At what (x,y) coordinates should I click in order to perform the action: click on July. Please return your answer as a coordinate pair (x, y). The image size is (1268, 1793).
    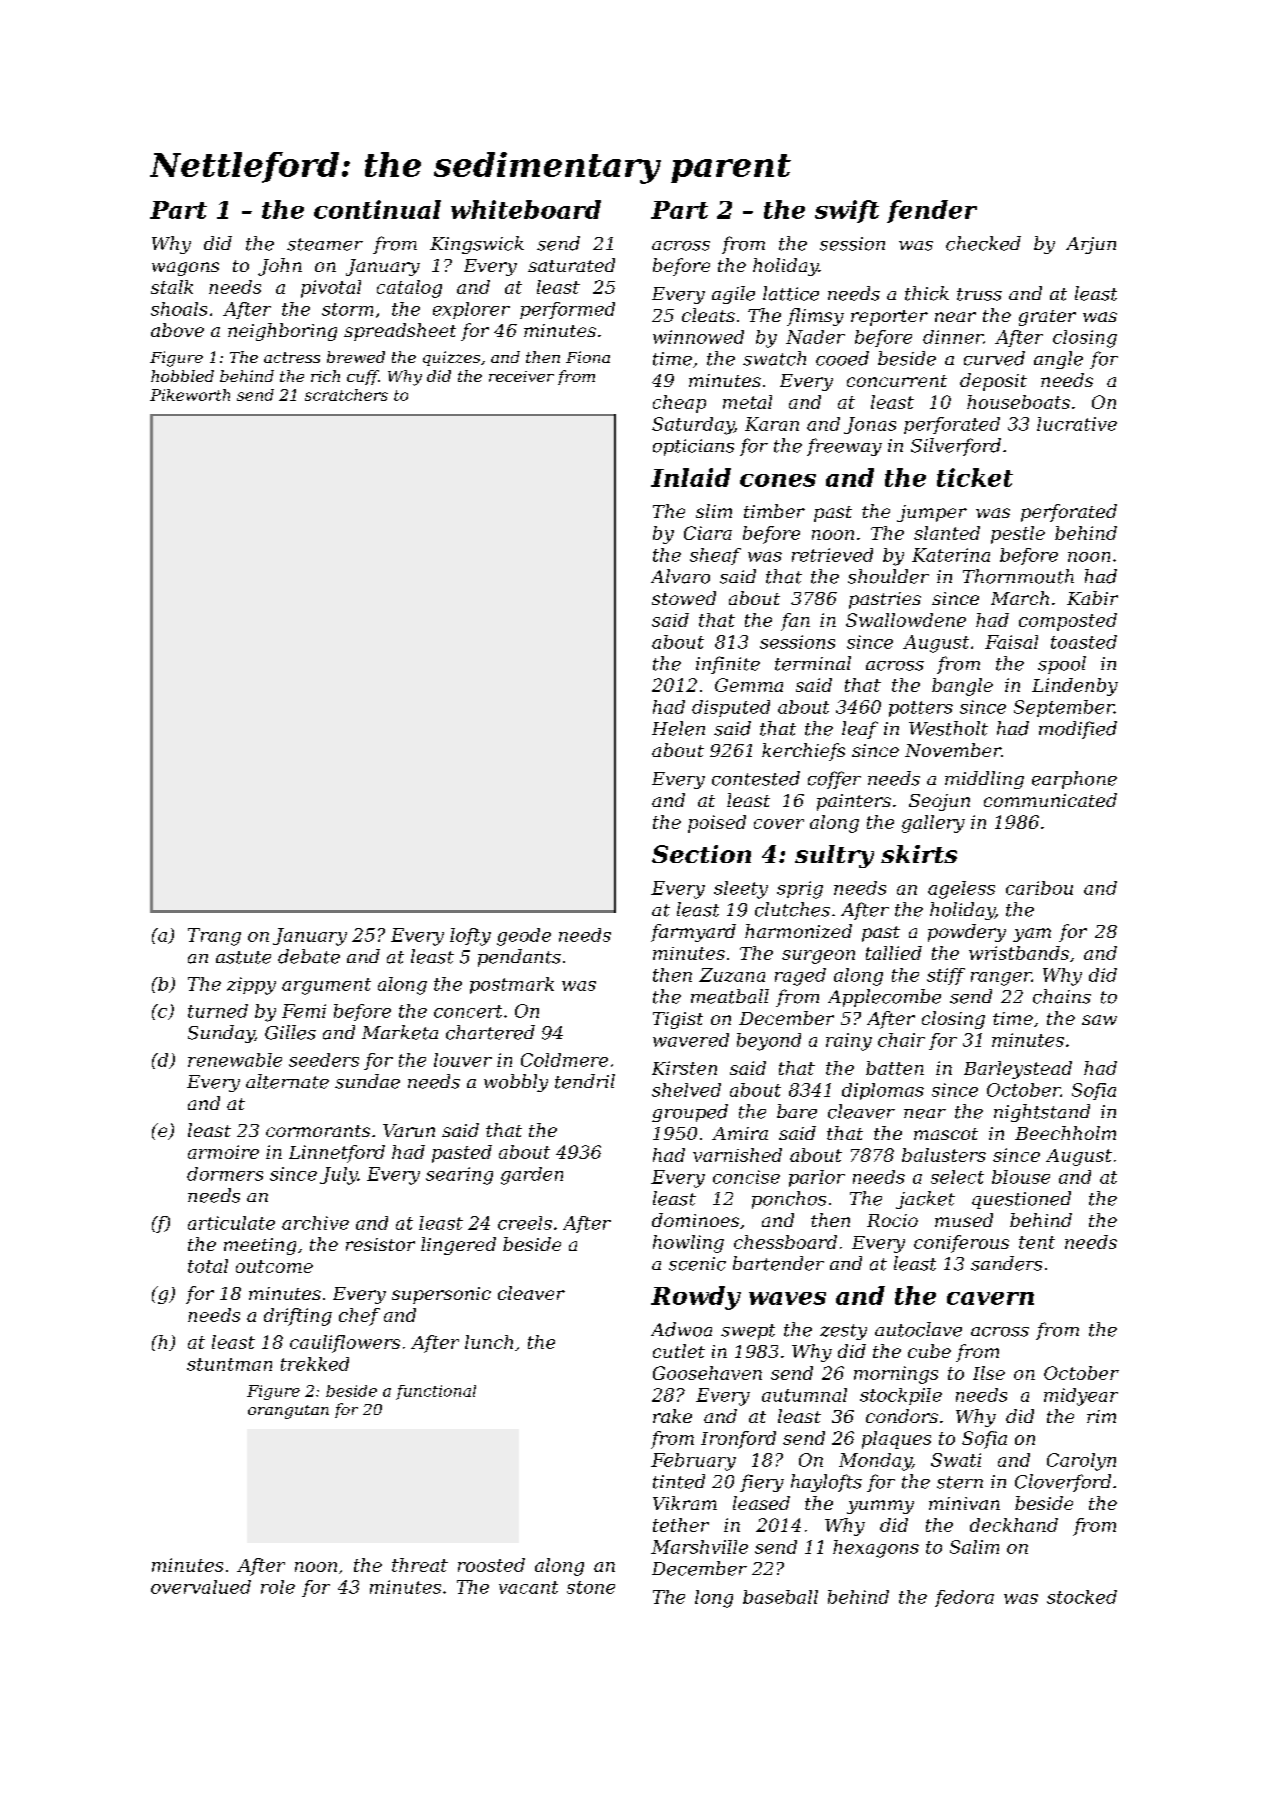
    Looking at the image, I should click on (339, 1176).
